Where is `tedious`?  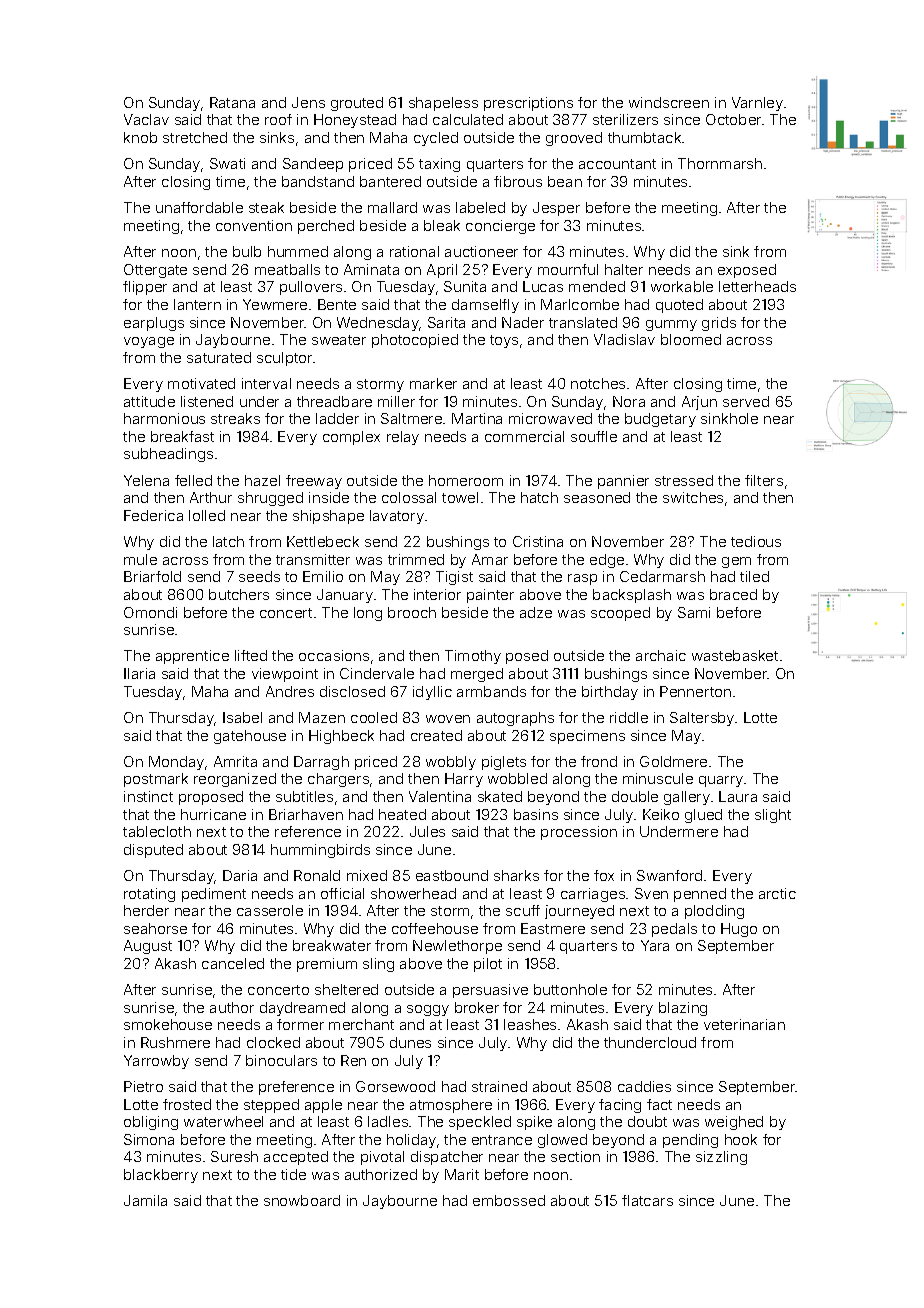 tedious is located at coordinates (756, 541).
